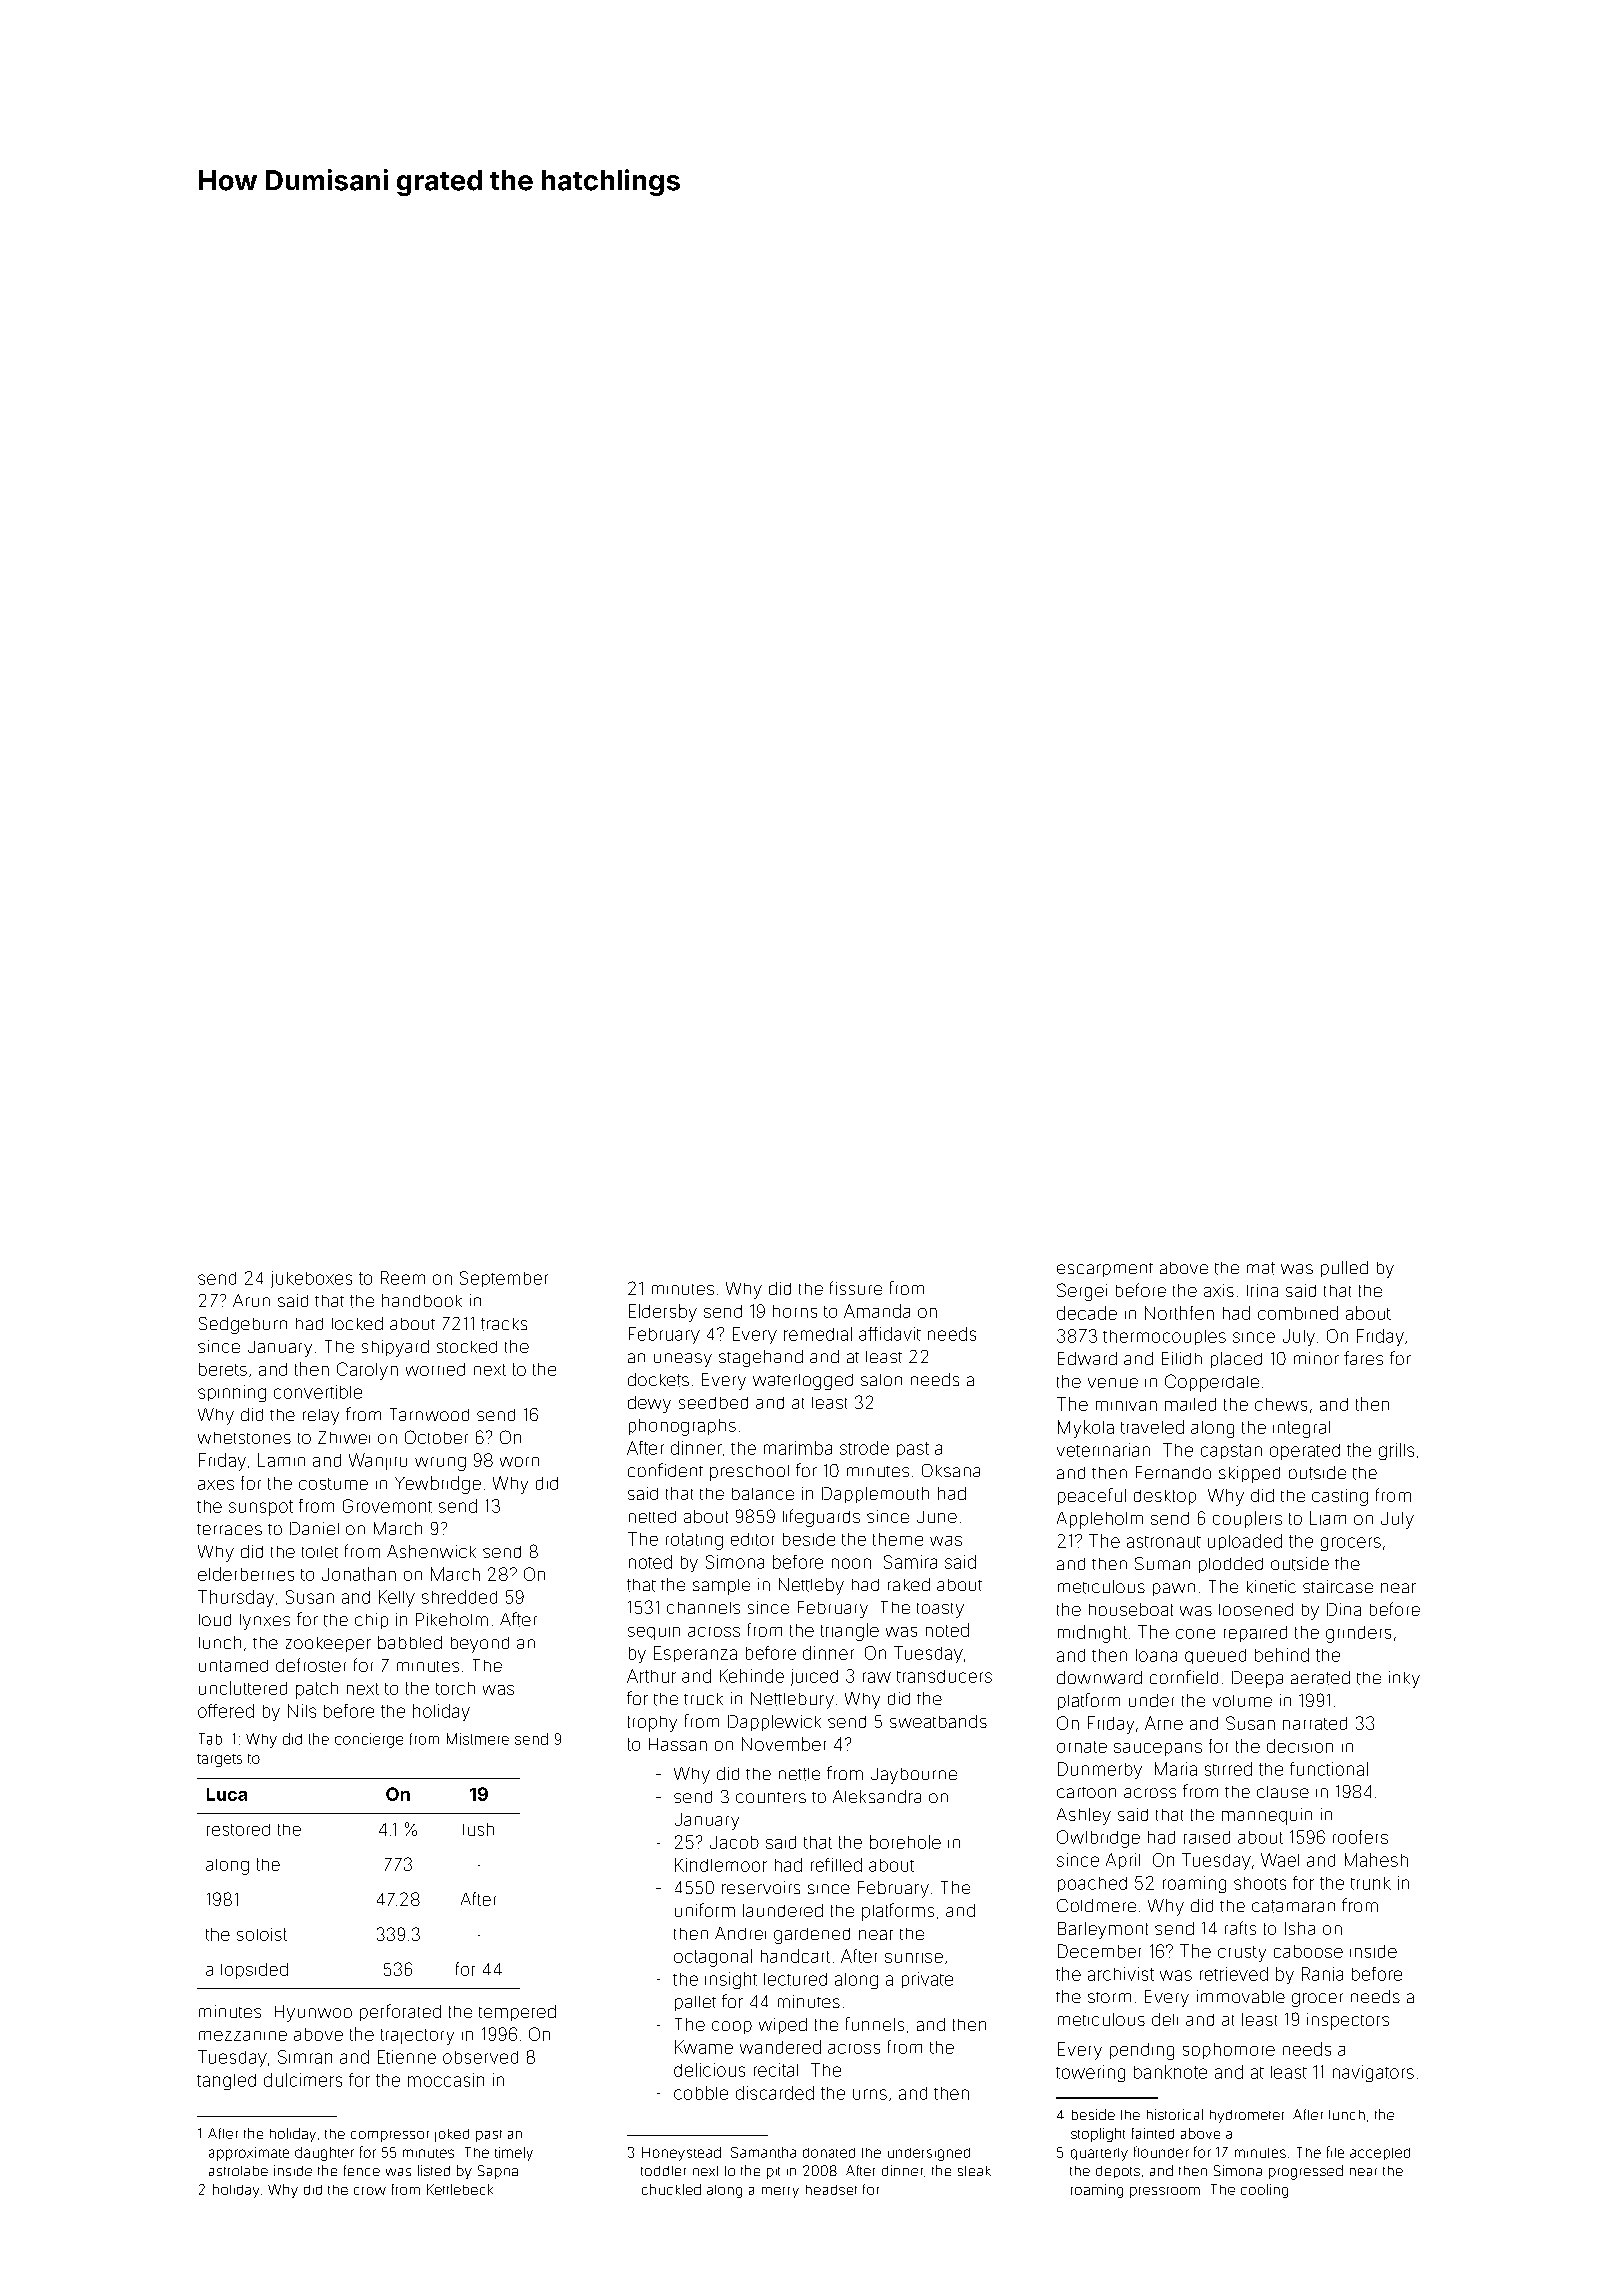 This page has height=2292, width=1620. I want to click on noon, so click(851, 1563).
